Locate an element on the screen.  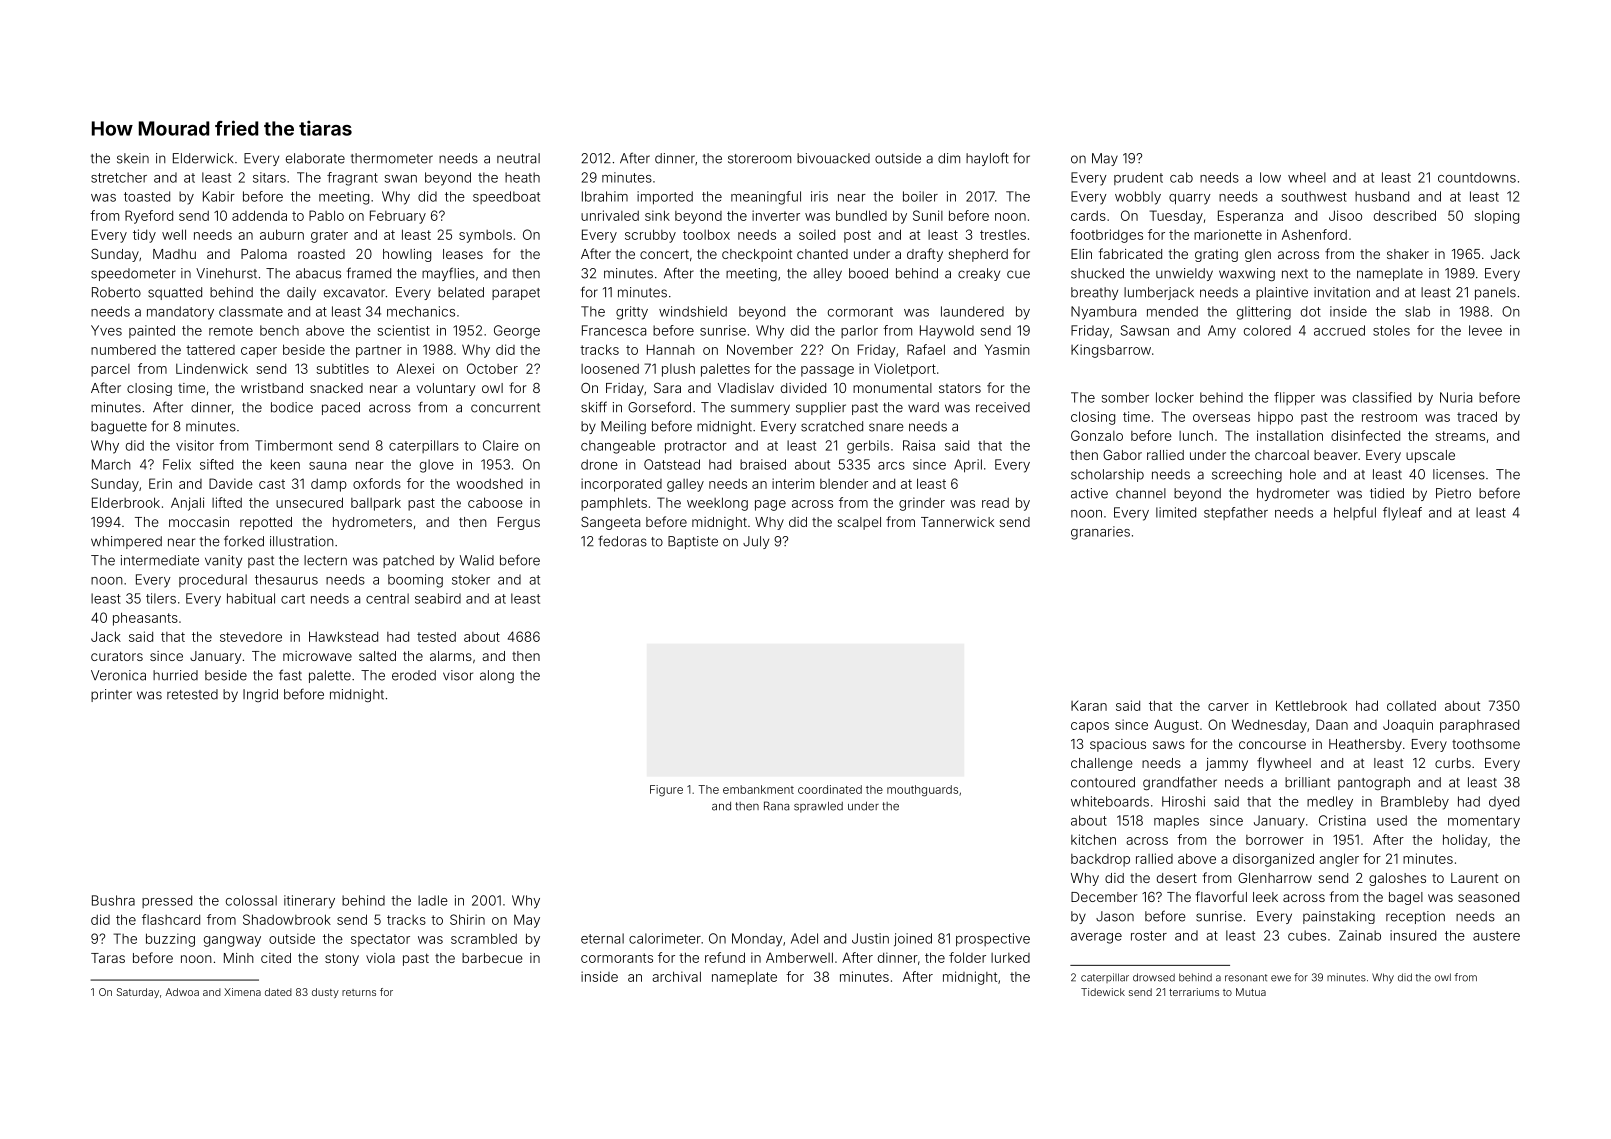
archival is located at coordinates (676, 976).
